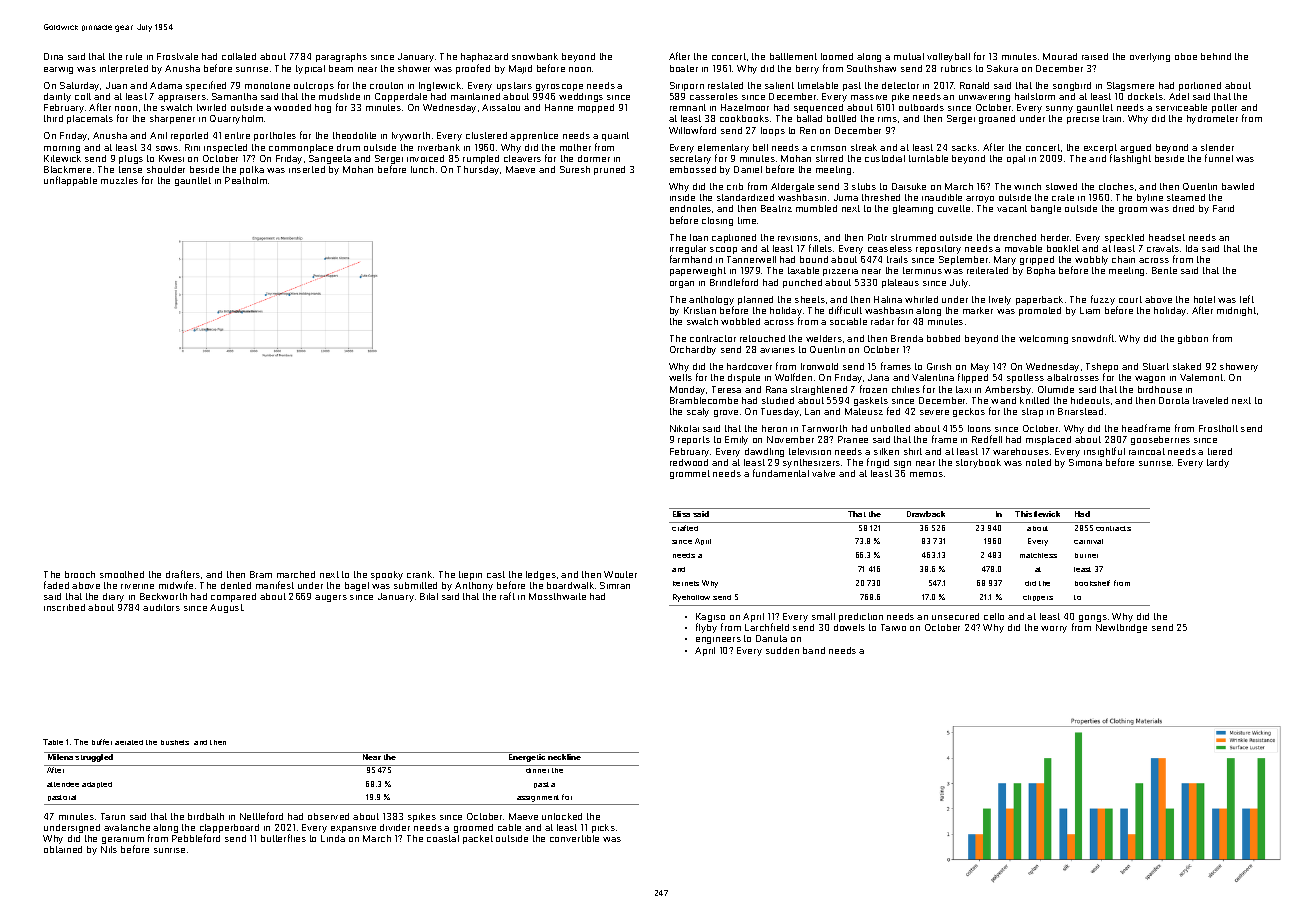  What do you see at coordinates (113, 816) in the document?
I see `Tarun` at bounding box center [113, 816].
